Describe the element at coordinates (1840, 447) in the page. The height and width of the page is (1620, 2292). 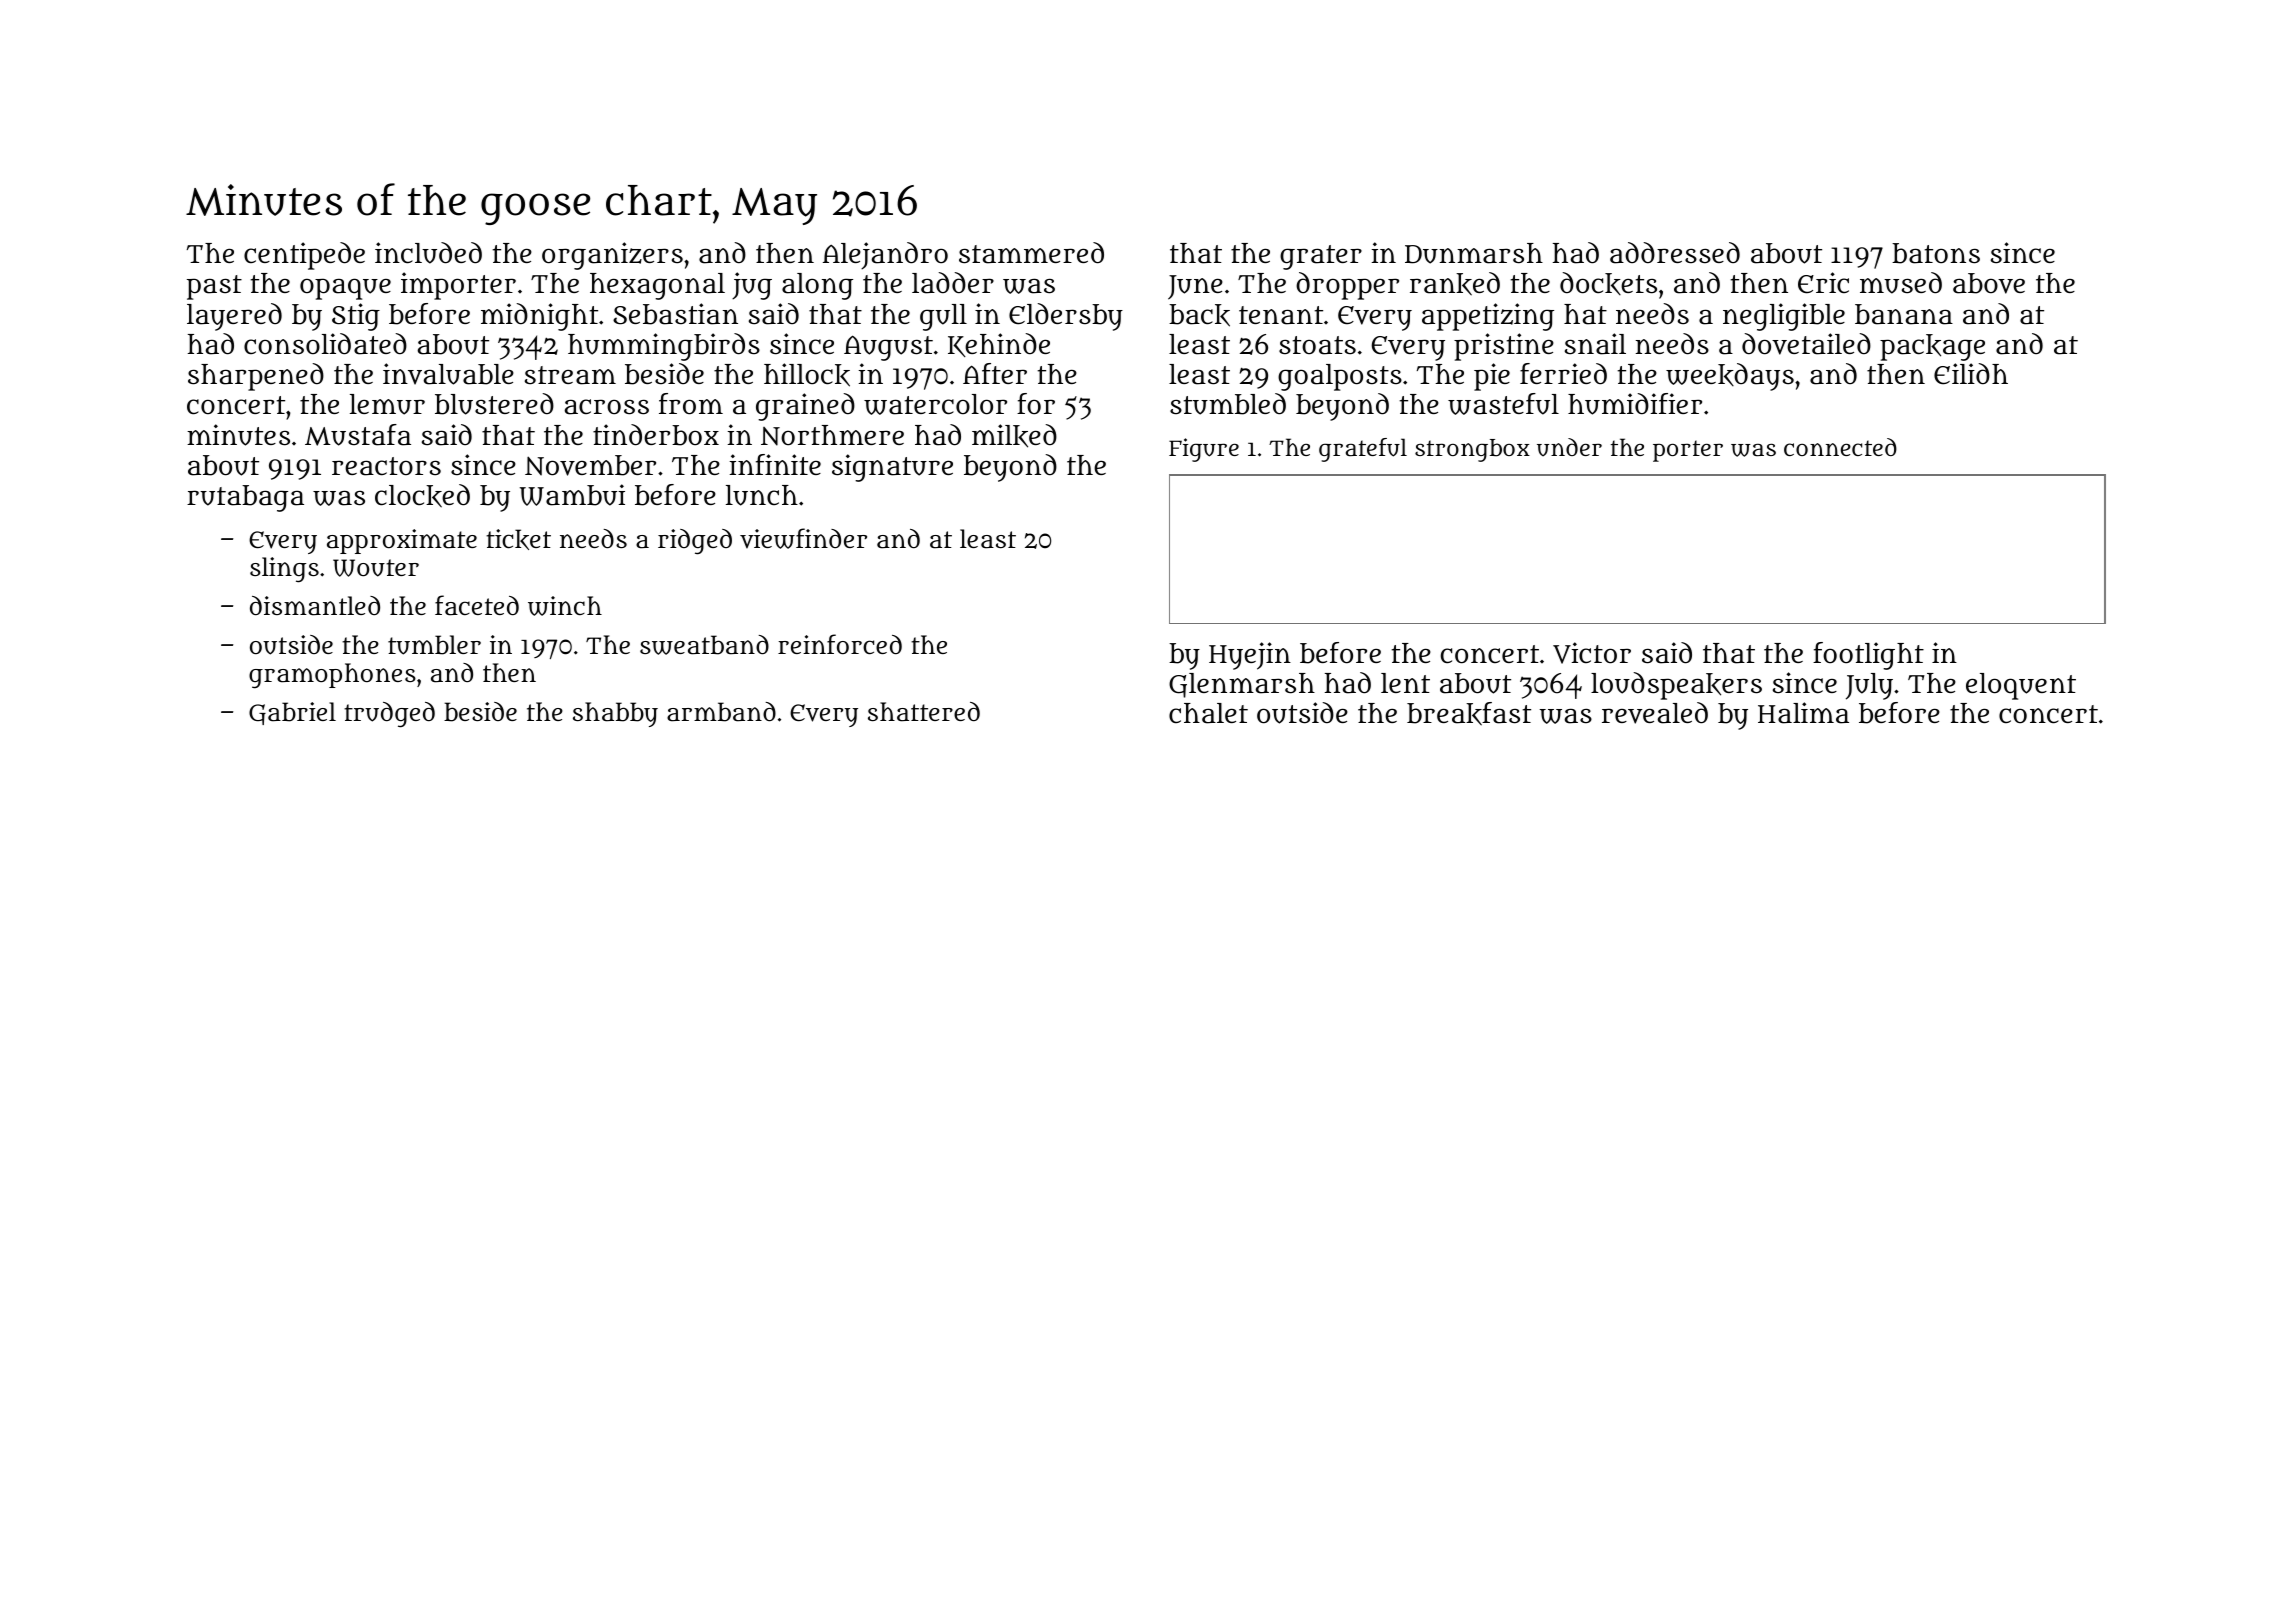
I see `connected` at that location.
